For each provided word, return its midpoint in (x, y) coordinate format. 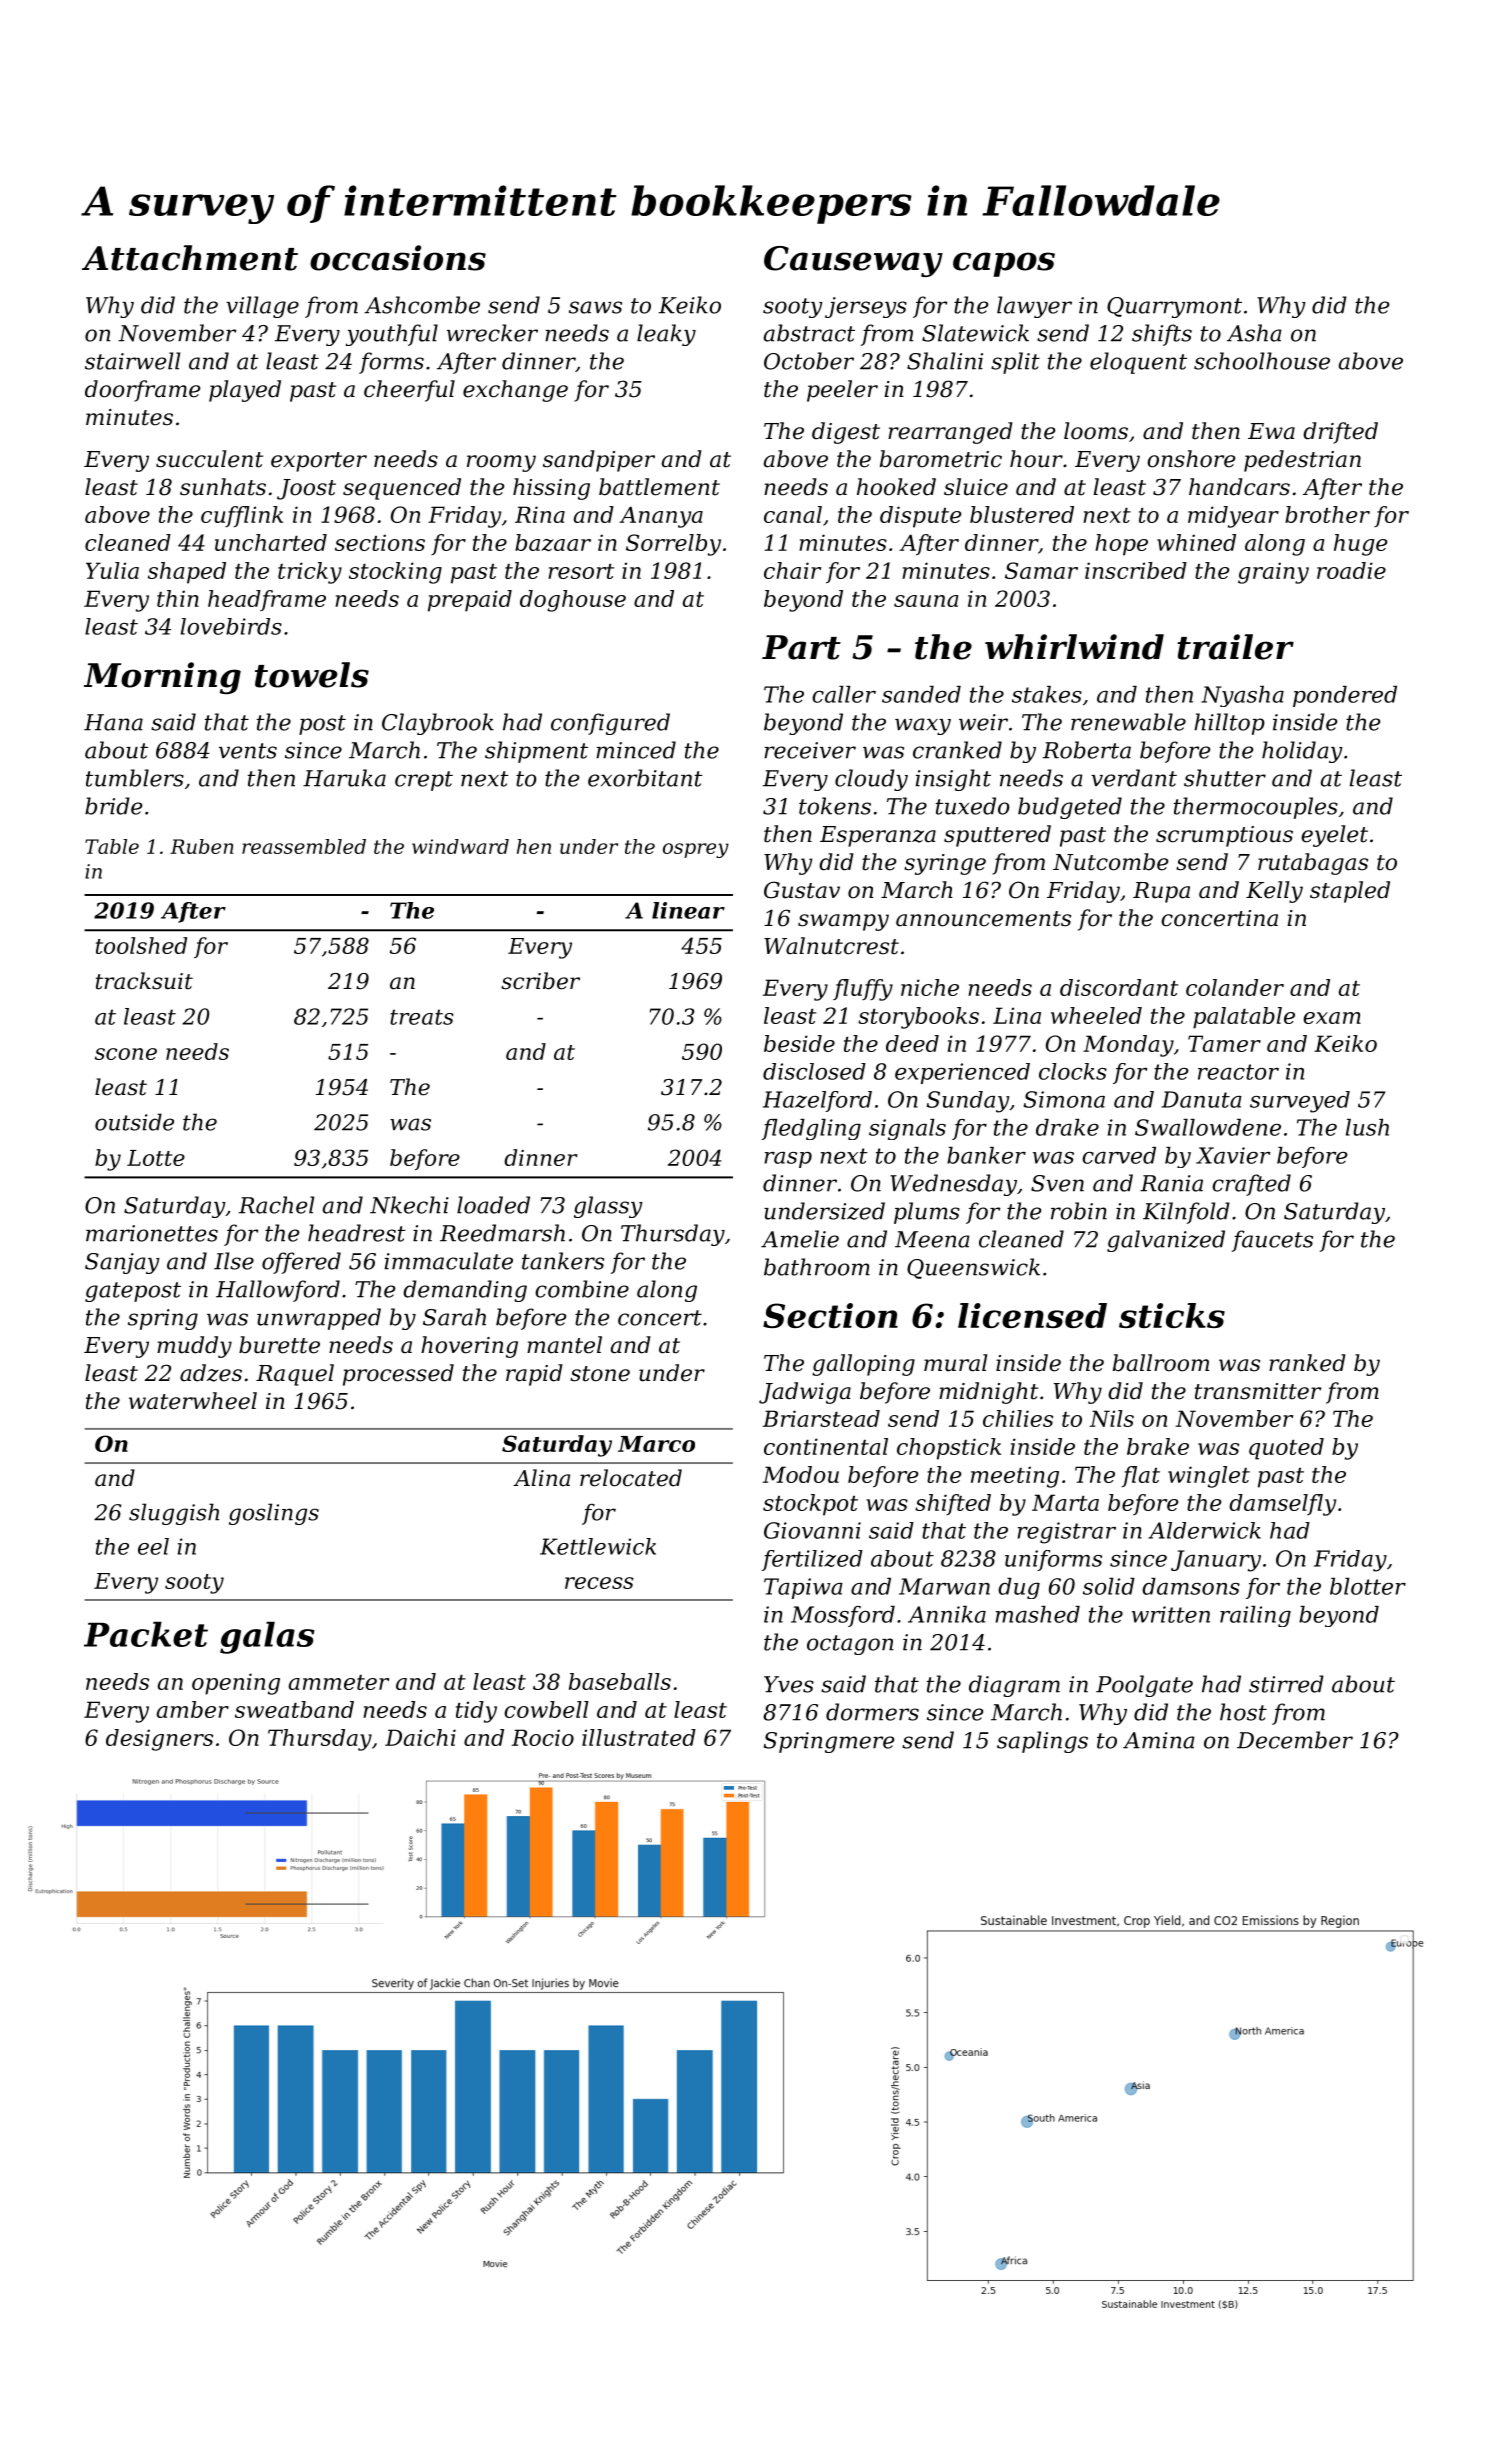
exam (1332, 1018)
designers (159, 1740)
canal (793, 514)
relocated (631, 1478)
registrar (1066, 1533)
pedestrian (1302, 461)
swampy (843, 922)
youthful (392, 335)
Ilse (234, 1261)
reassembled (304, 846)
